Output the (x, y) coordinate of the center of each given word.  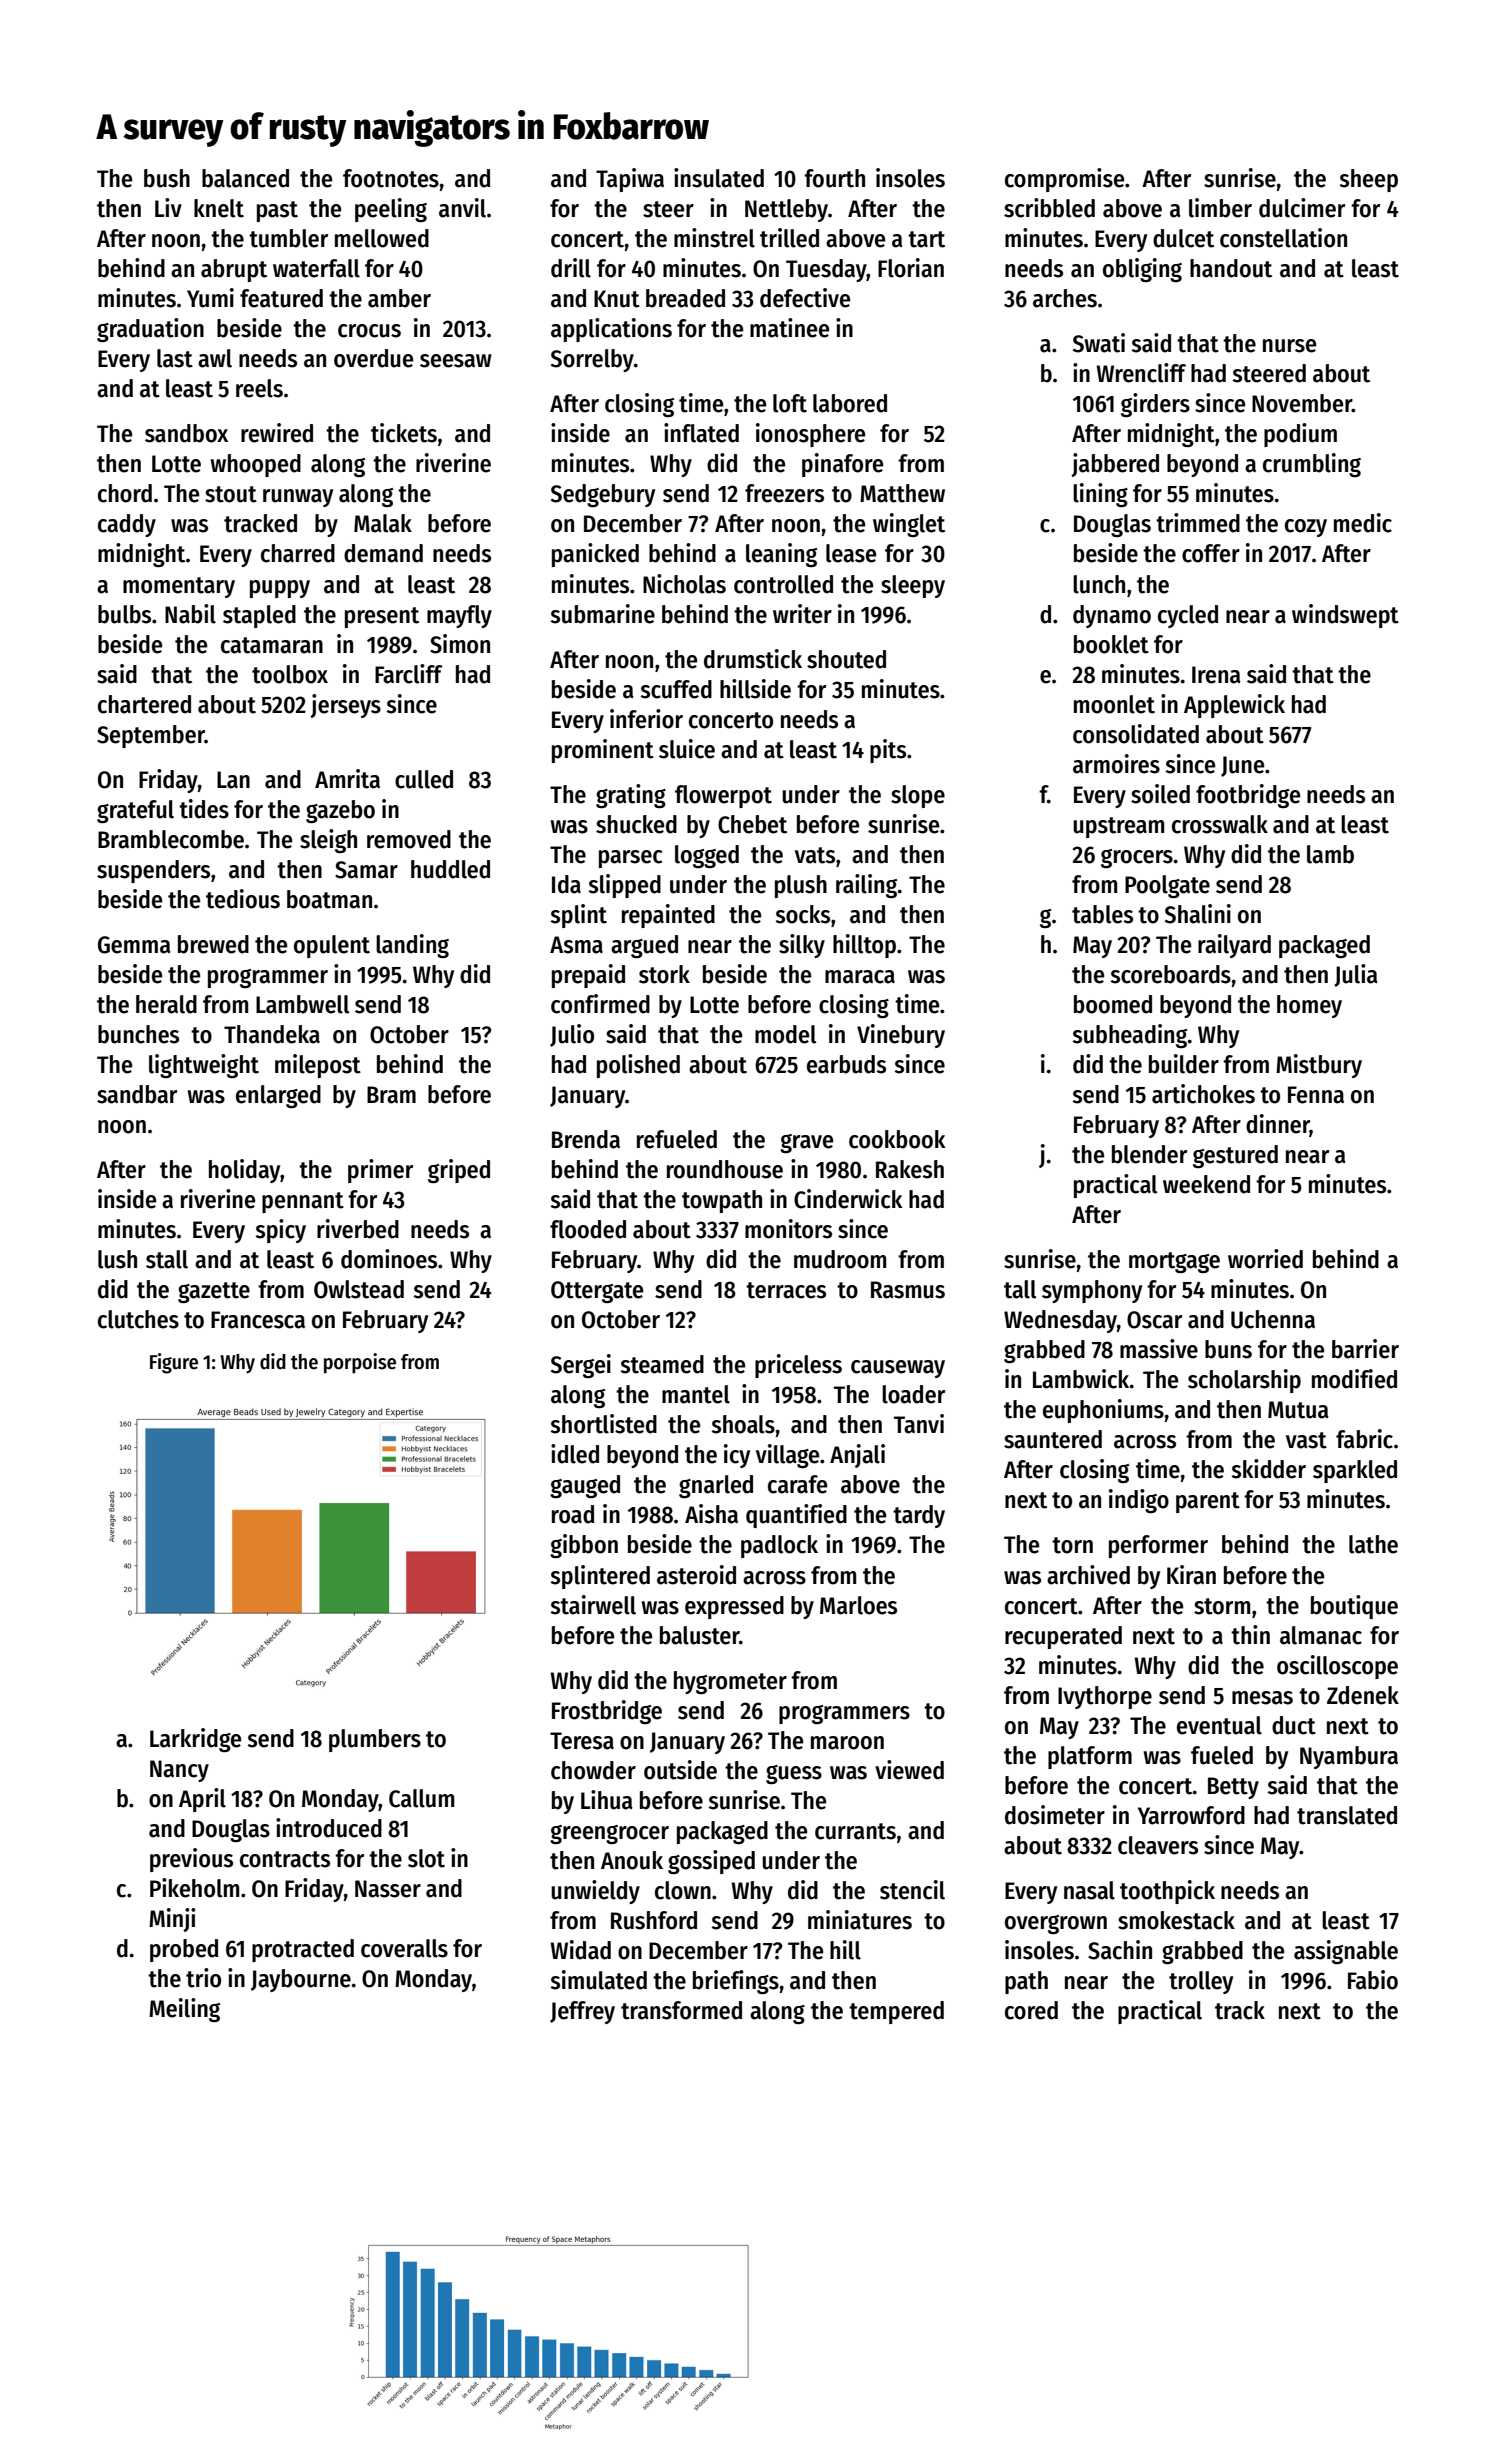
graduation (150, 330)
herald (166, 1004)
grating (631, 796)
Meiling (184, 2010)
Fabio (1373, 1980)
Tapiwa (630, 180)
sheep (1368, 180)
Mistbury (1319, 1066)
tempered (896, 2012)
